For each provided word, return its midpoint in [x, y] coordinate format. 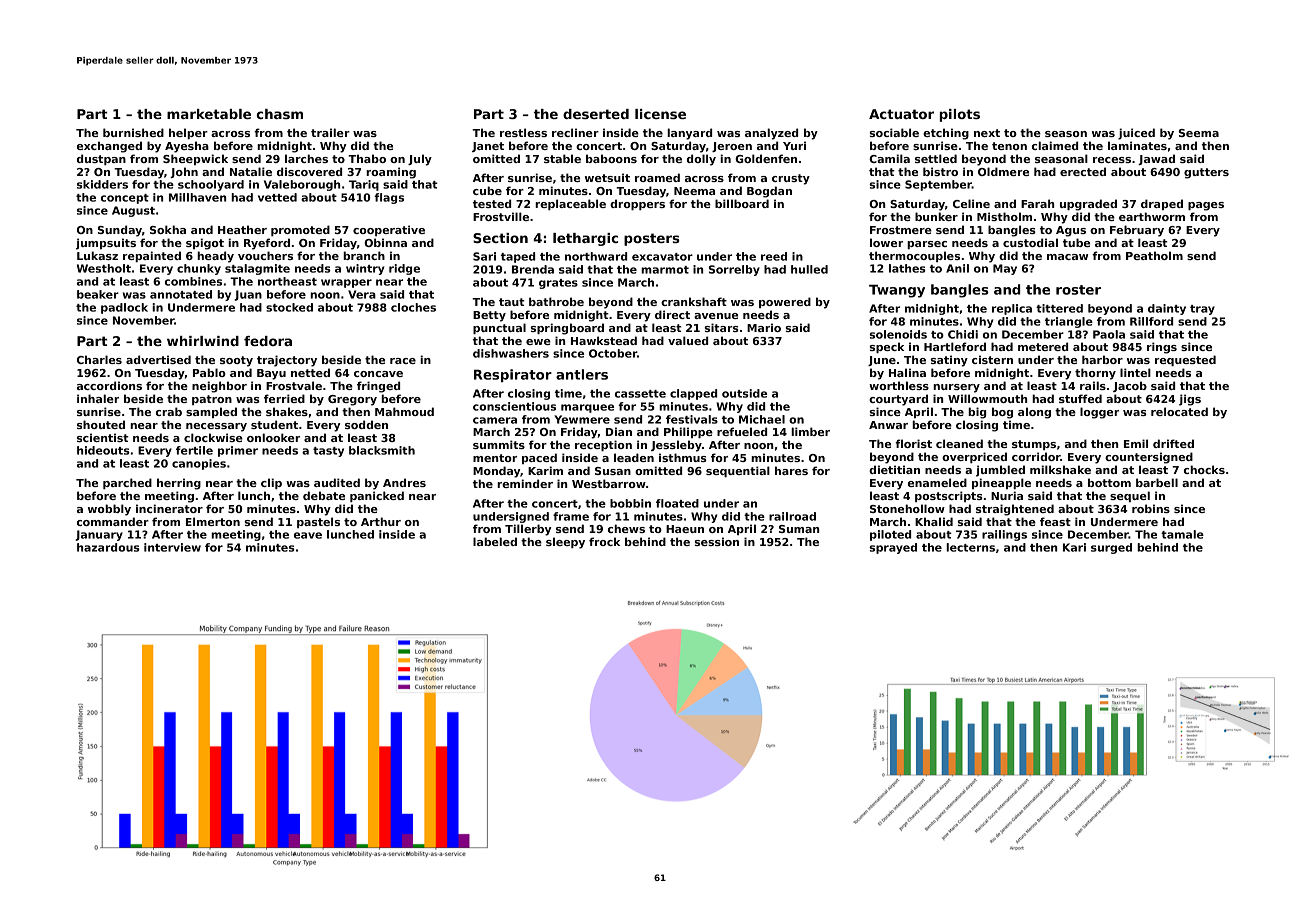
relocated [1179, 411]
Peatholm [1154, 255]
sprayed [893, 548]
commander [113, 521]
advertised [158, 359]
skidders [102, 184]
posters [651, 239]
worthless [899, 385]
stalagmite [257, 269]
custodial [1030, 242]
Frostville [501, 216]
